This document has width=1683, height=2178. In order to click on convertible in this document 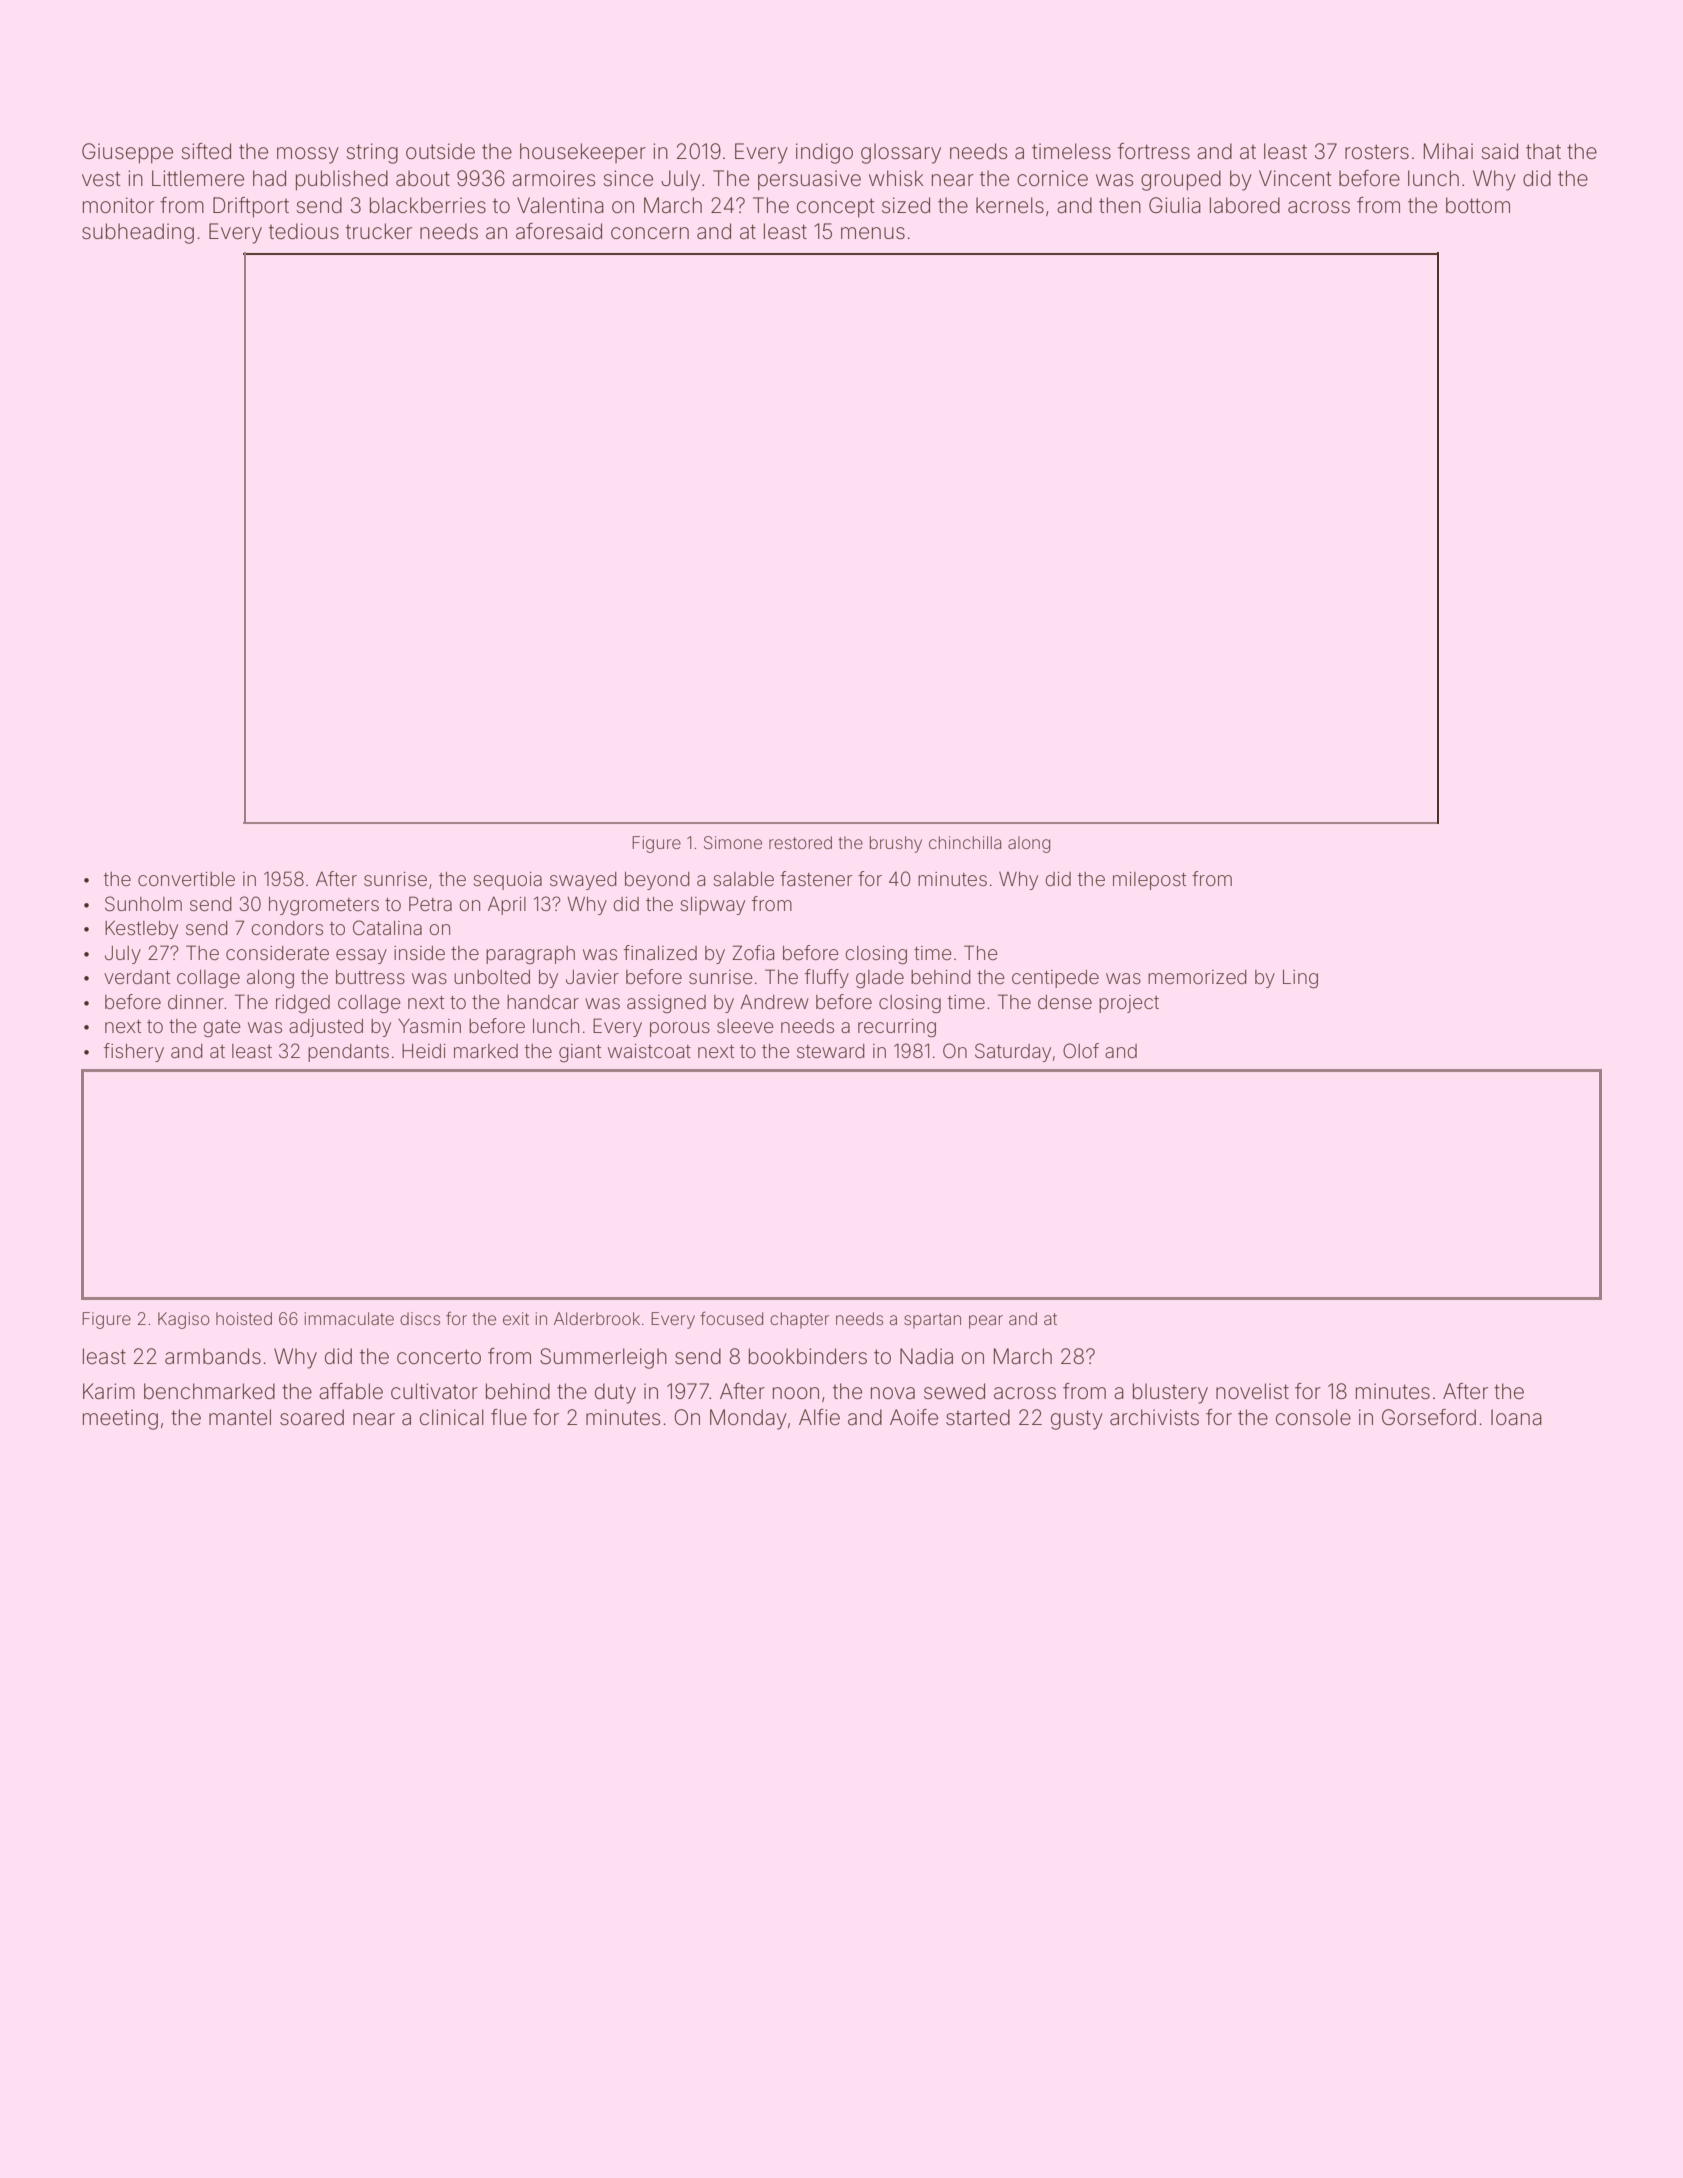, I will do `click(186, 879)`.
